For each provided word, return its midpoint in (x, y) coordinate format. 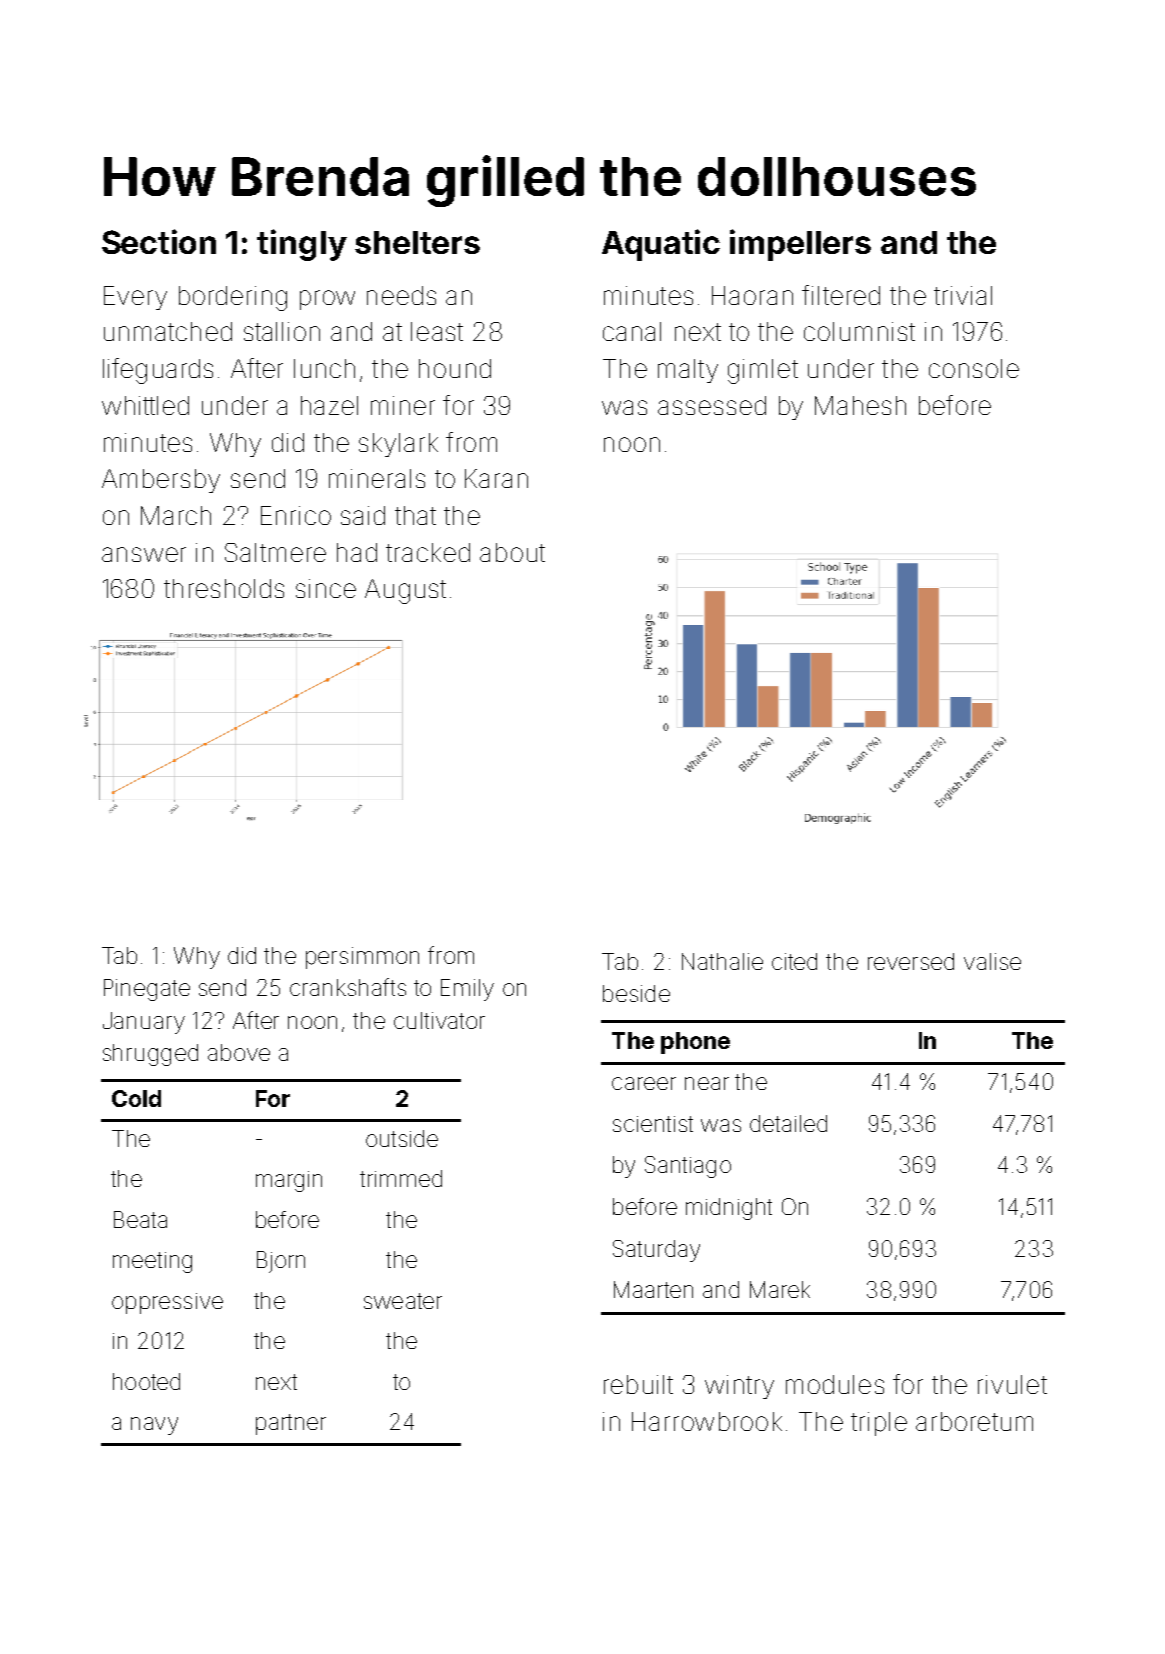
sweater (403, 1301)
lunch (324, 368)
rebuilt (638, 1384)
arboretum (974, 1421)
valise (992, 961)
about (512, 552)
